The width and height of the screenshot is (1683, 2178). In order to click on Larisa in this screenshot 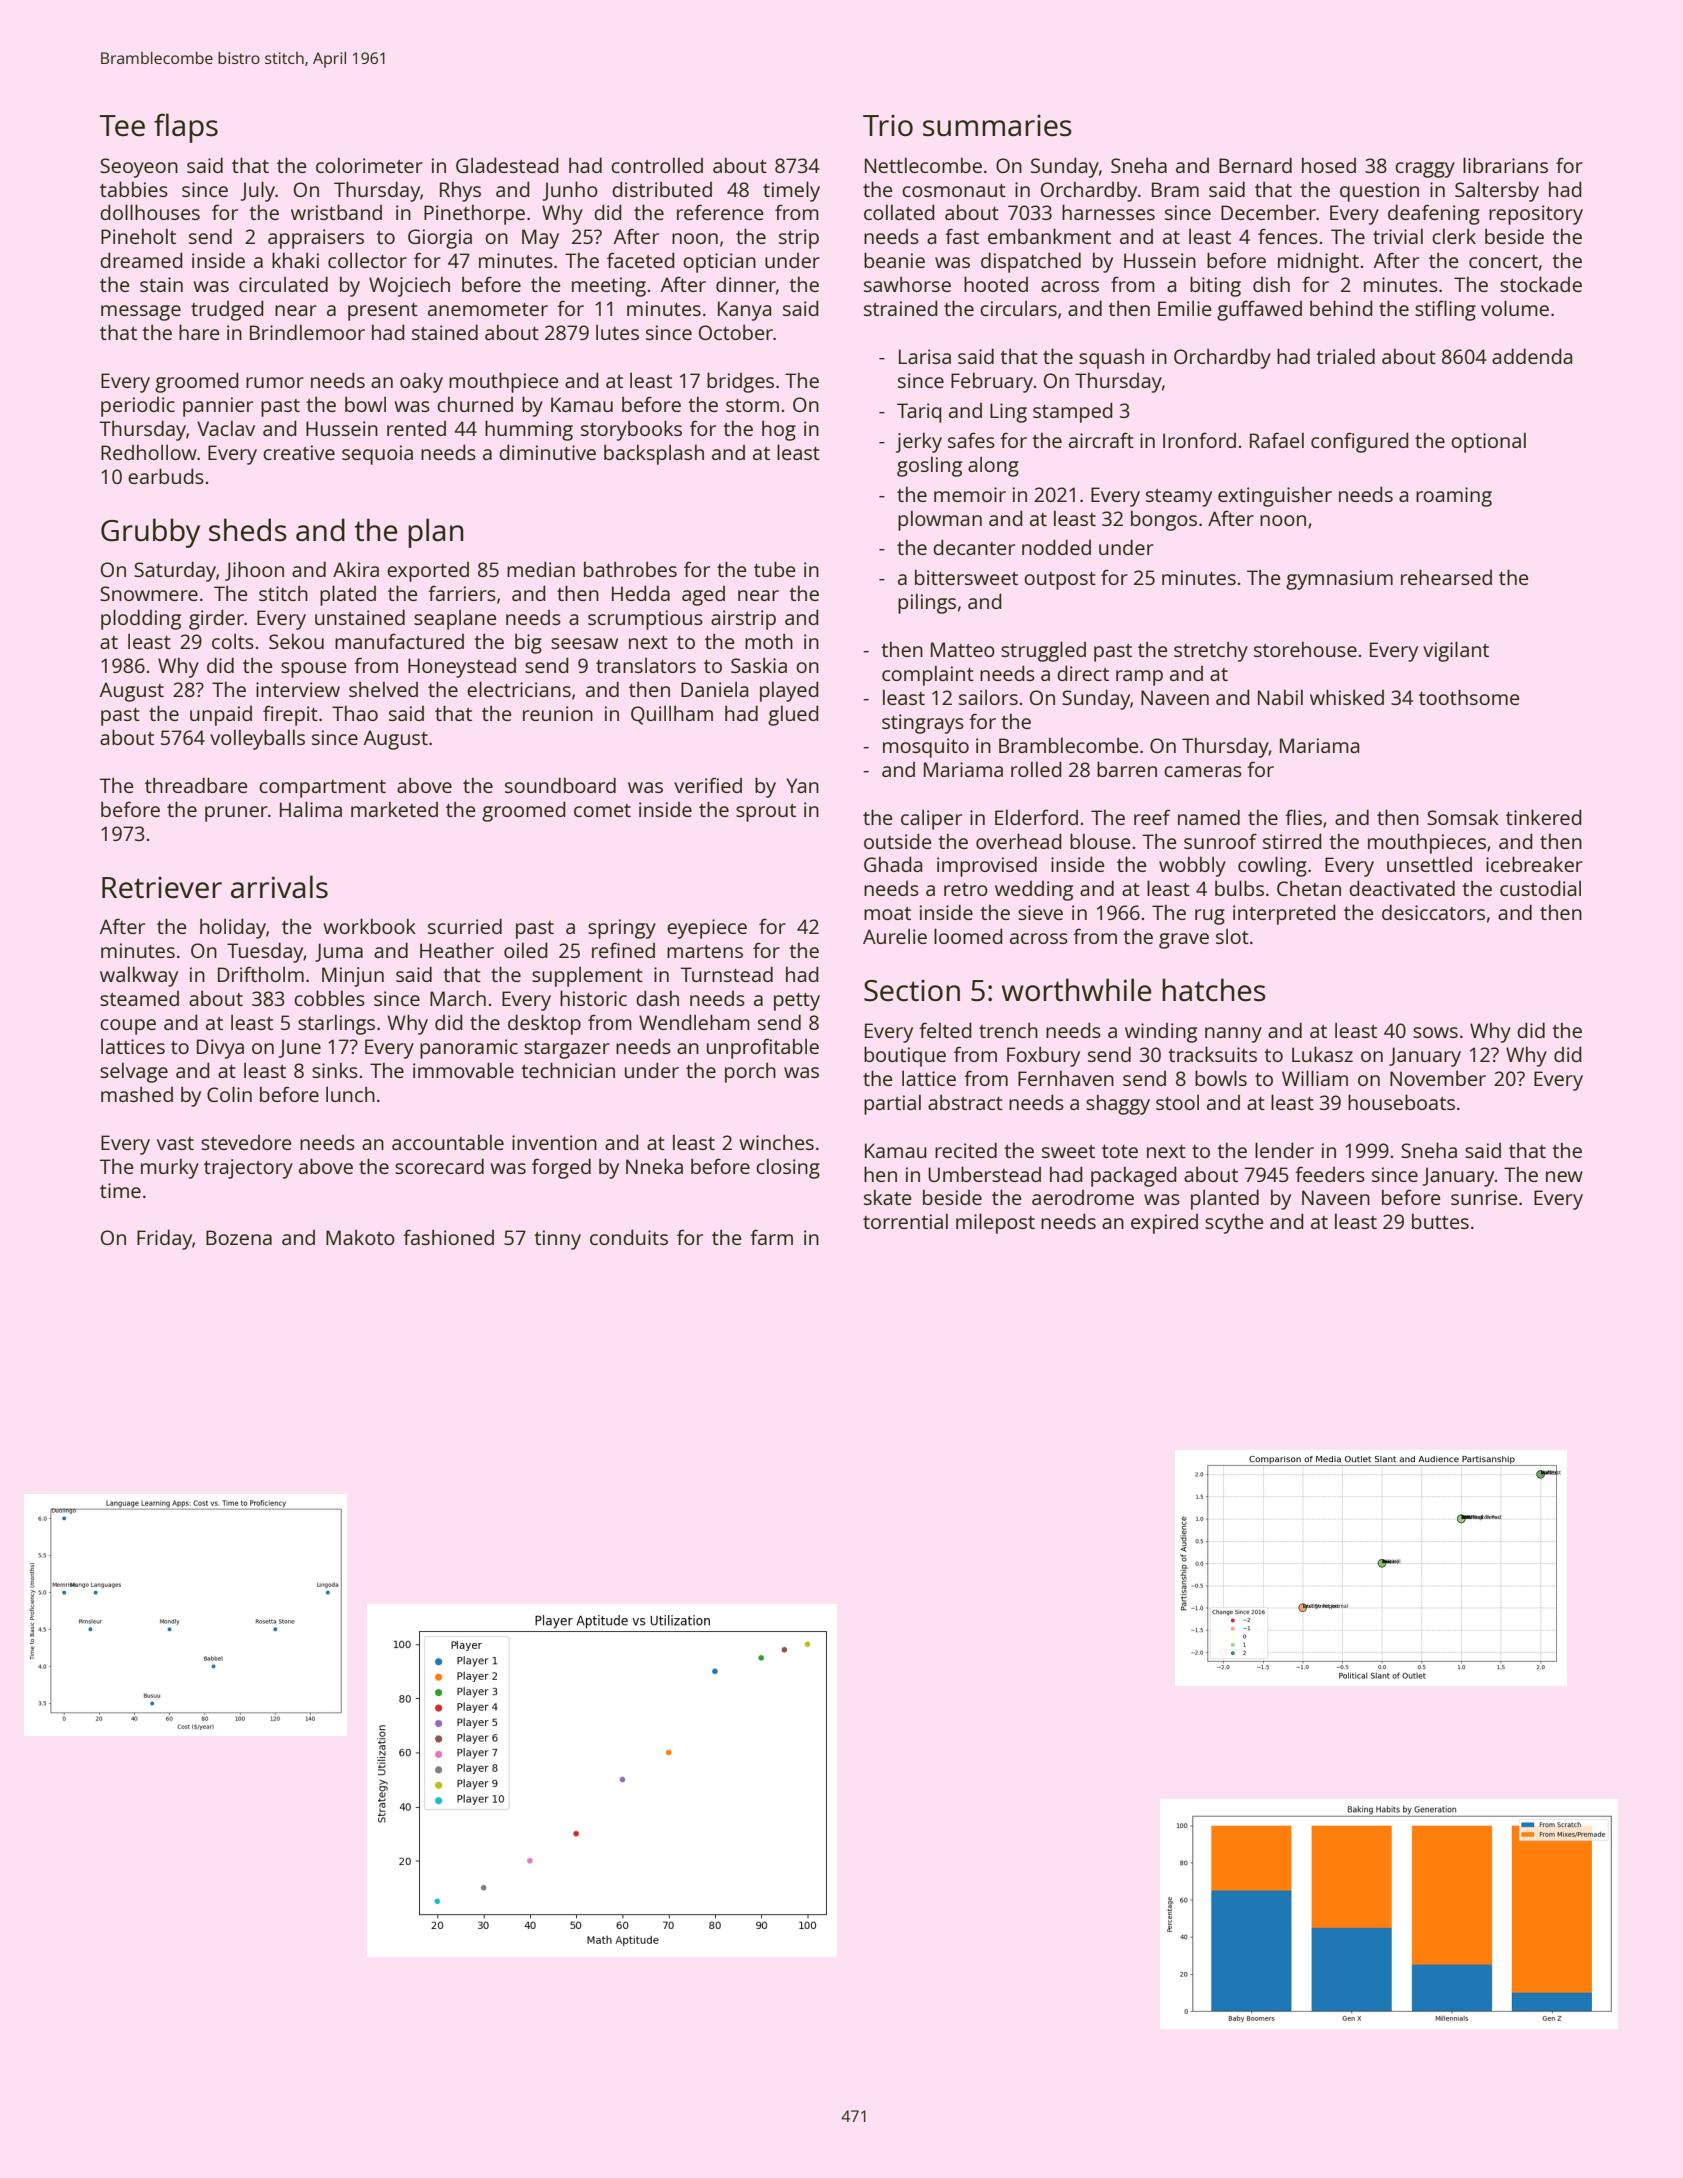, I will do `click(925, 356)`.
